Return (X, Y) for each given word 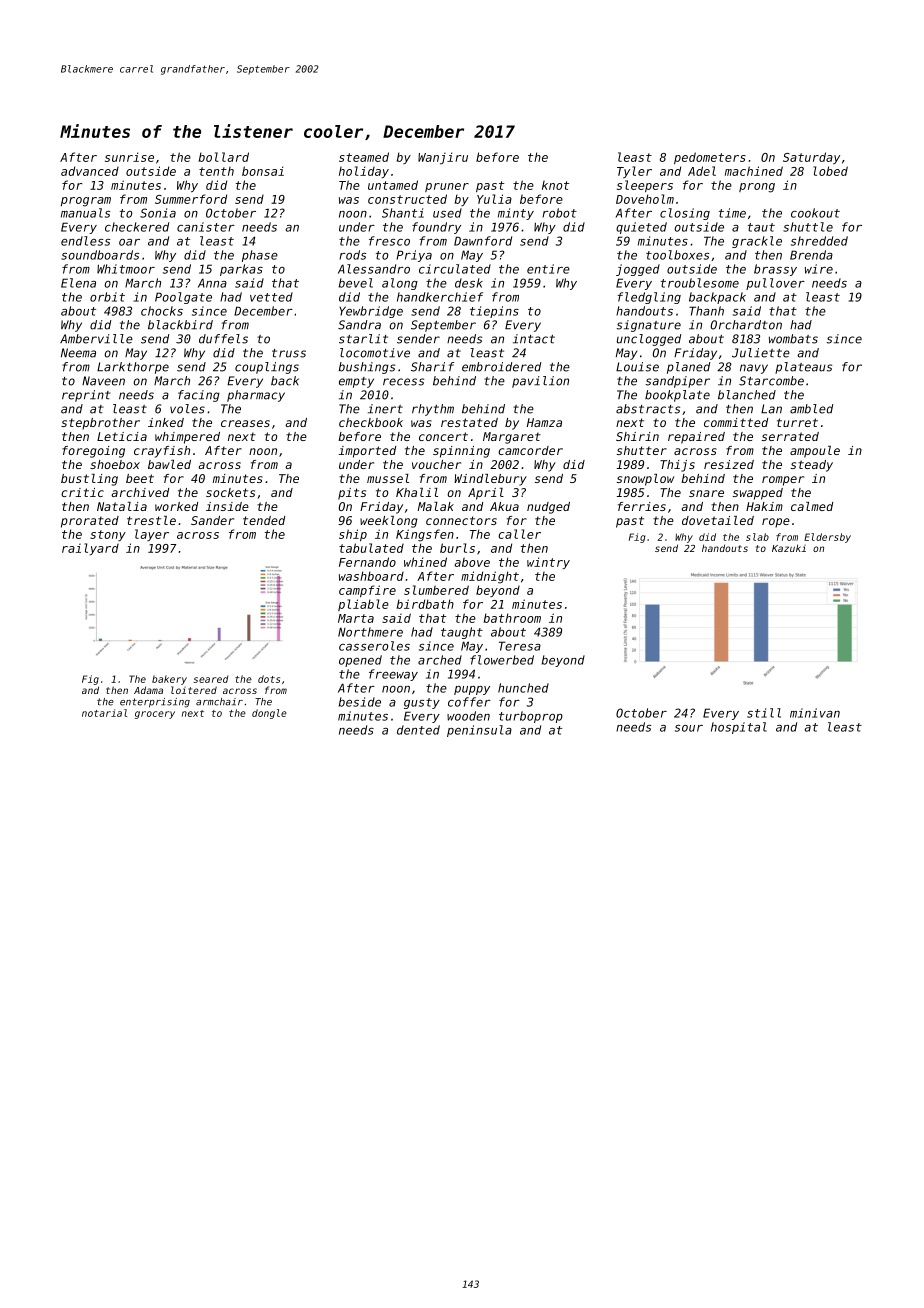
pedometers (710, 158)
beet (140, 478)
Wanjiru (443, 158)
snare (706, 493)
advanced (90, 171)
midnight (490, 577)
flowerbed (502, 660)
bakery (169, 680)
